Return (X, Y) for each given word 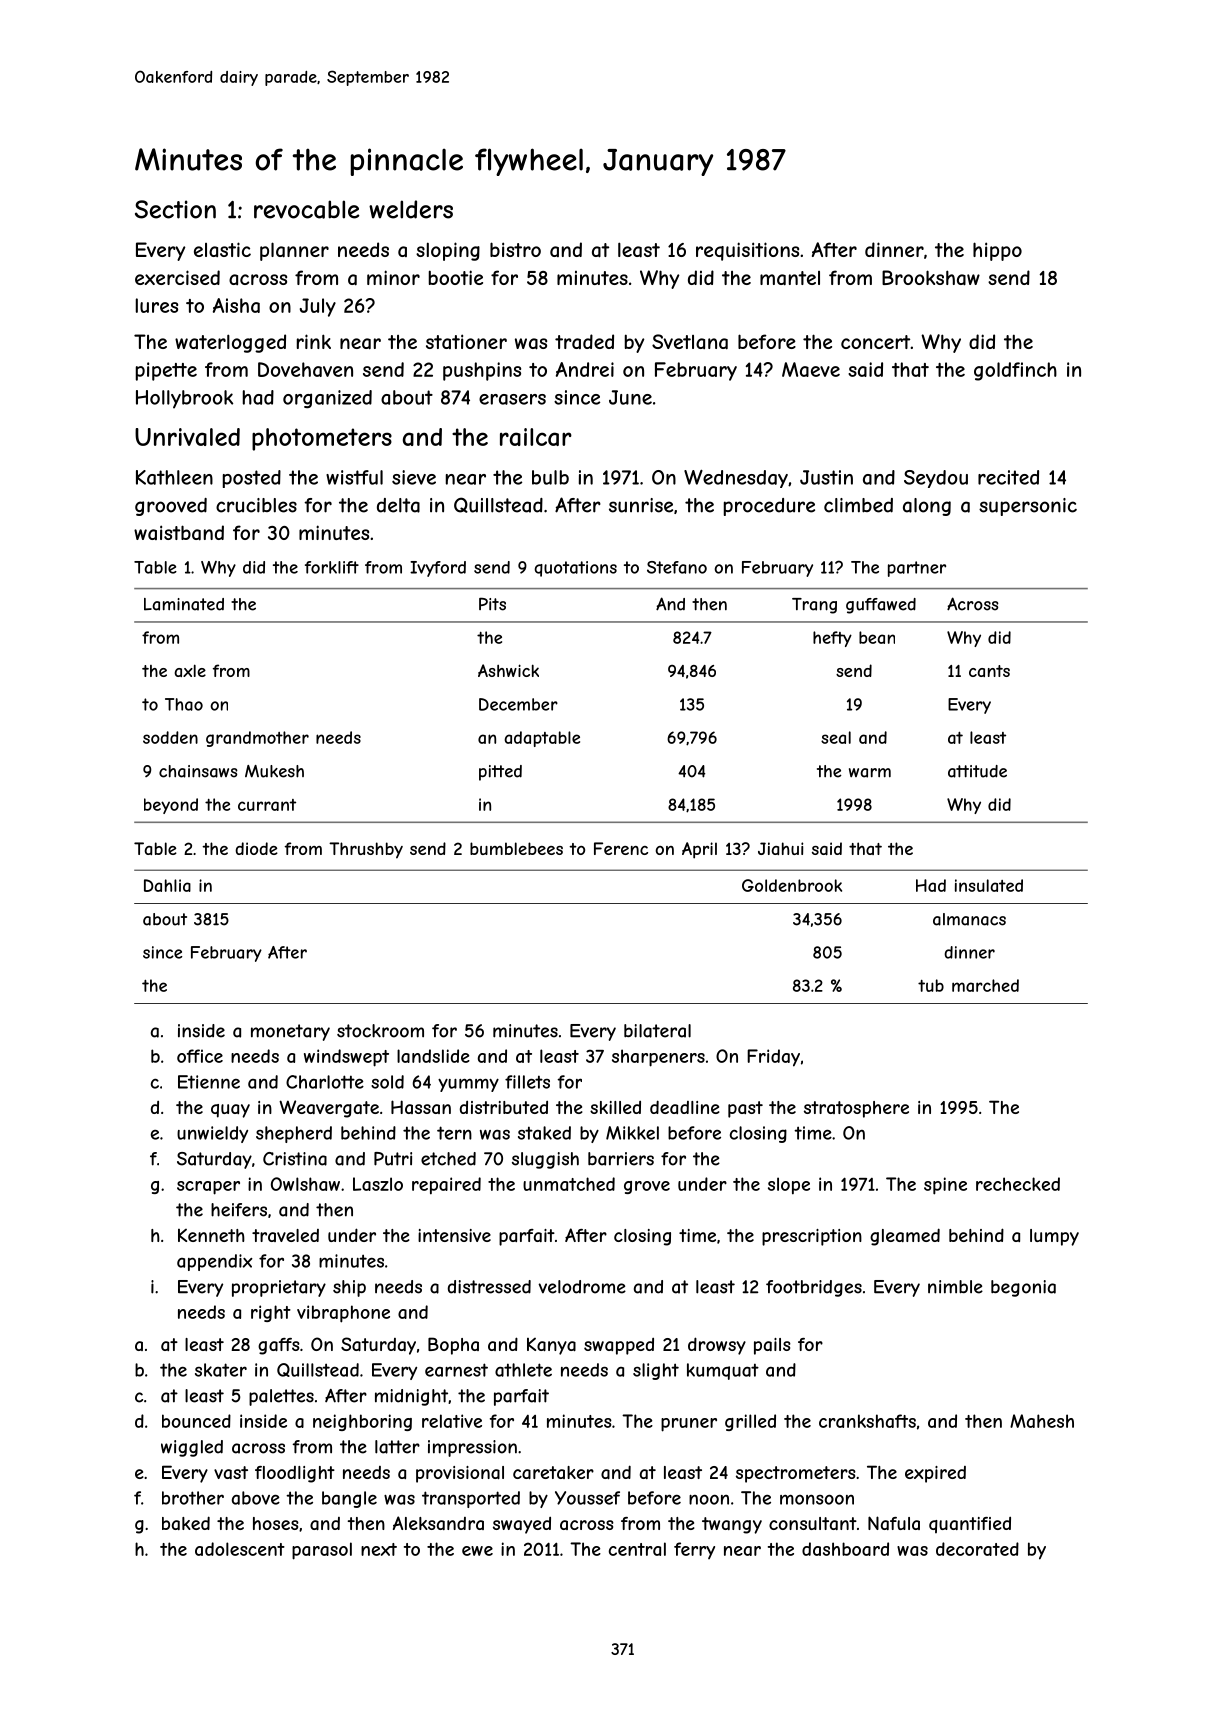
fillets (527, 1082)
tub (931, 985)
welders (411, 209)
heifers (239, 1210)
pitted (500, 773)
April (699, 850)
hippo (997, 251)
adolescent (240, 1549)
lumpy (1054, 1237)
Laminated (184, 604)
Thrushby (366, 850)
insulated (989, 885)
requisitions (747, 251)
